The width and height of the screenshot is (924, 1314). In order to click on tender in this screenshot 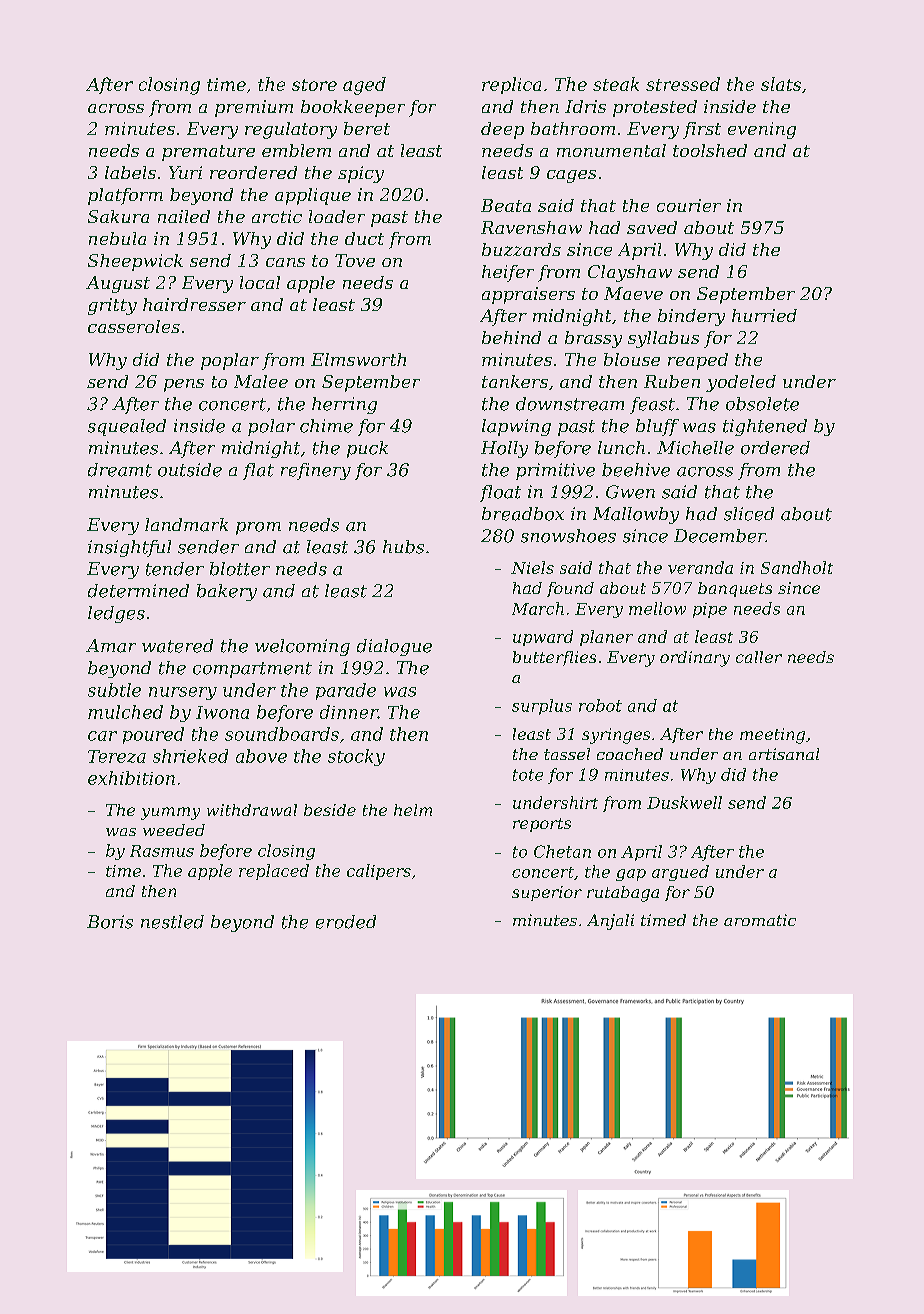, I will do `click(175, 569)`.
